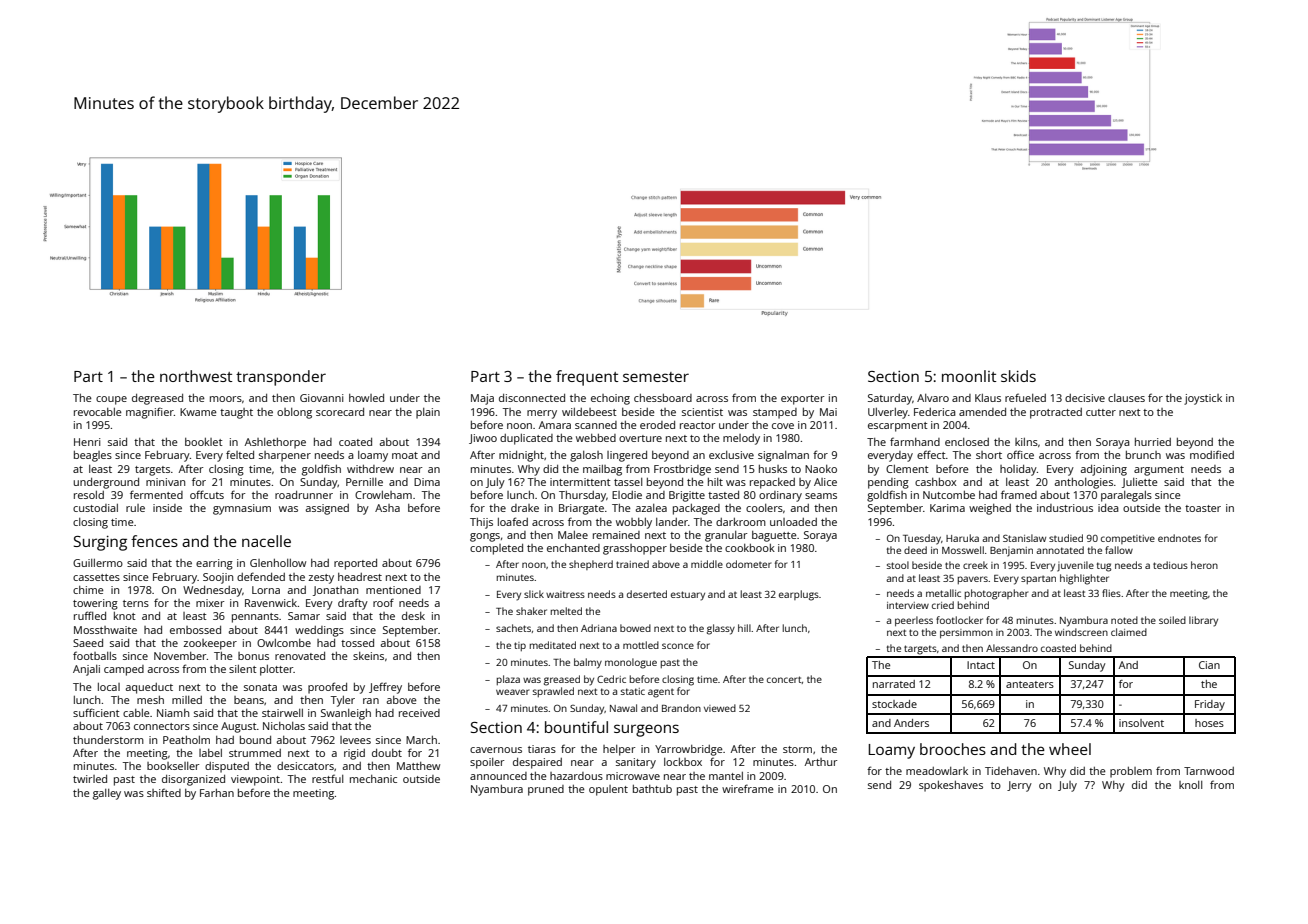 This page has height=924, width=1308. I want to click on sachets, so click(513, 628).
